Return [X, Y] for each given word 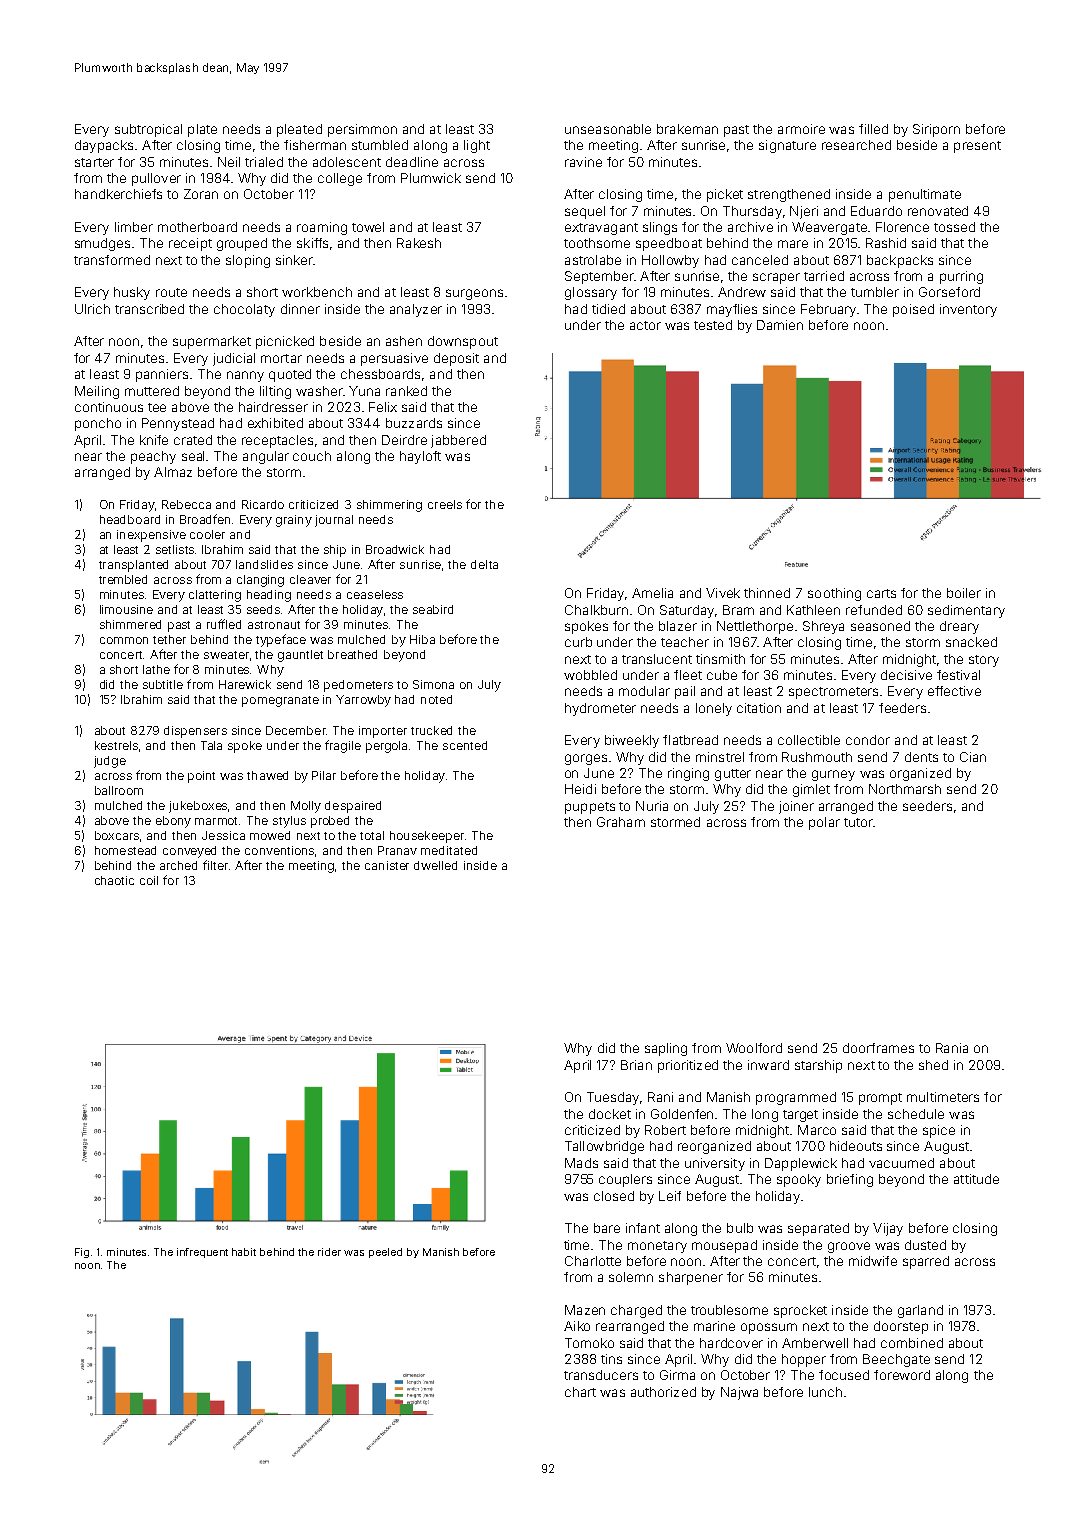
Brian [636, 1065]
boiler [964, 593]
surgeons [474, 294]
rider [329, 1252]
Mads [581, 1163]
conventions [279, 850]
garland [920, 1311]
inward [768, 1065]
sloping [248, 261]
